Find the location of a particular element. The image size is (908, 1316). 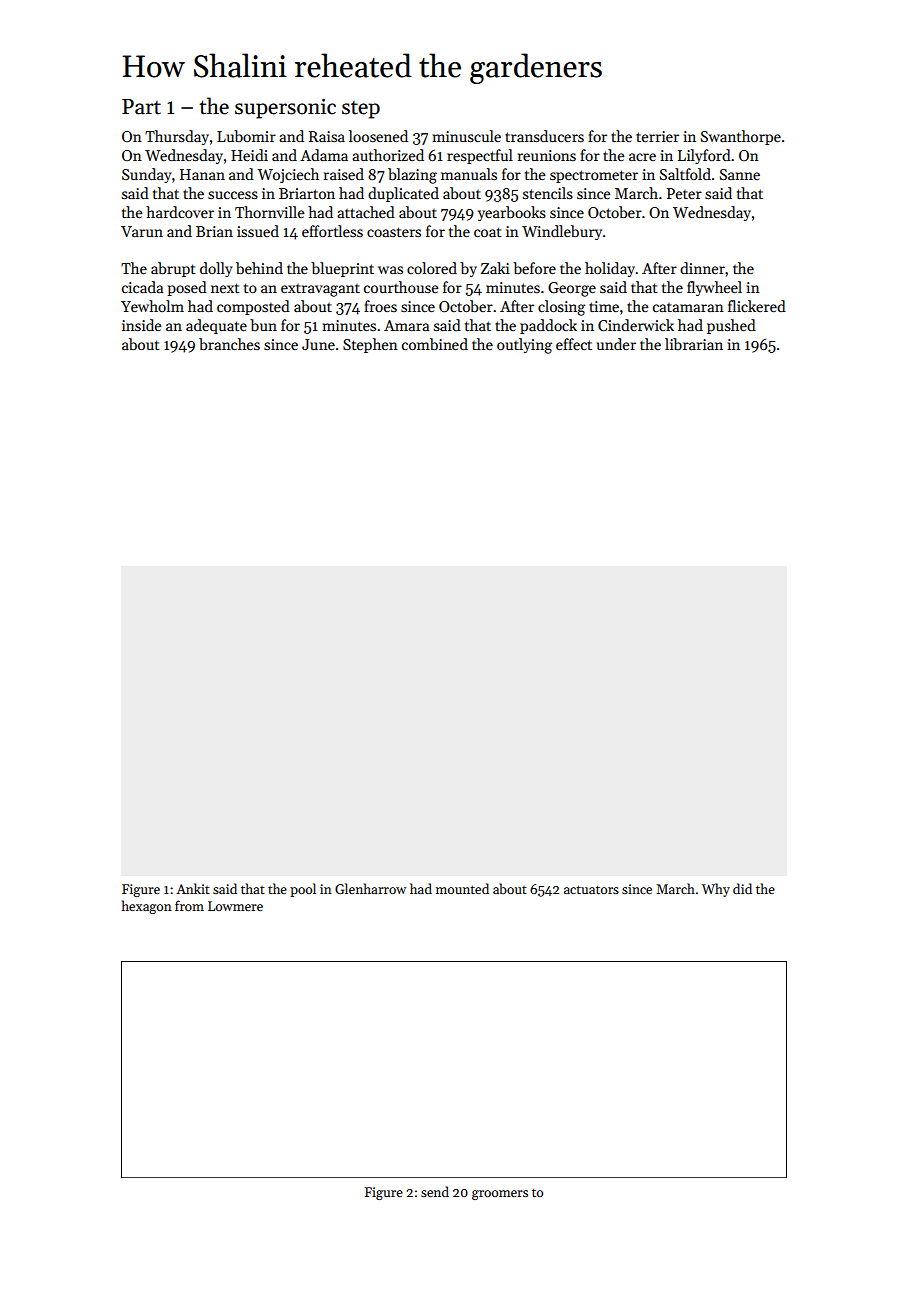

Varun is located at coordinates (142, 231).
